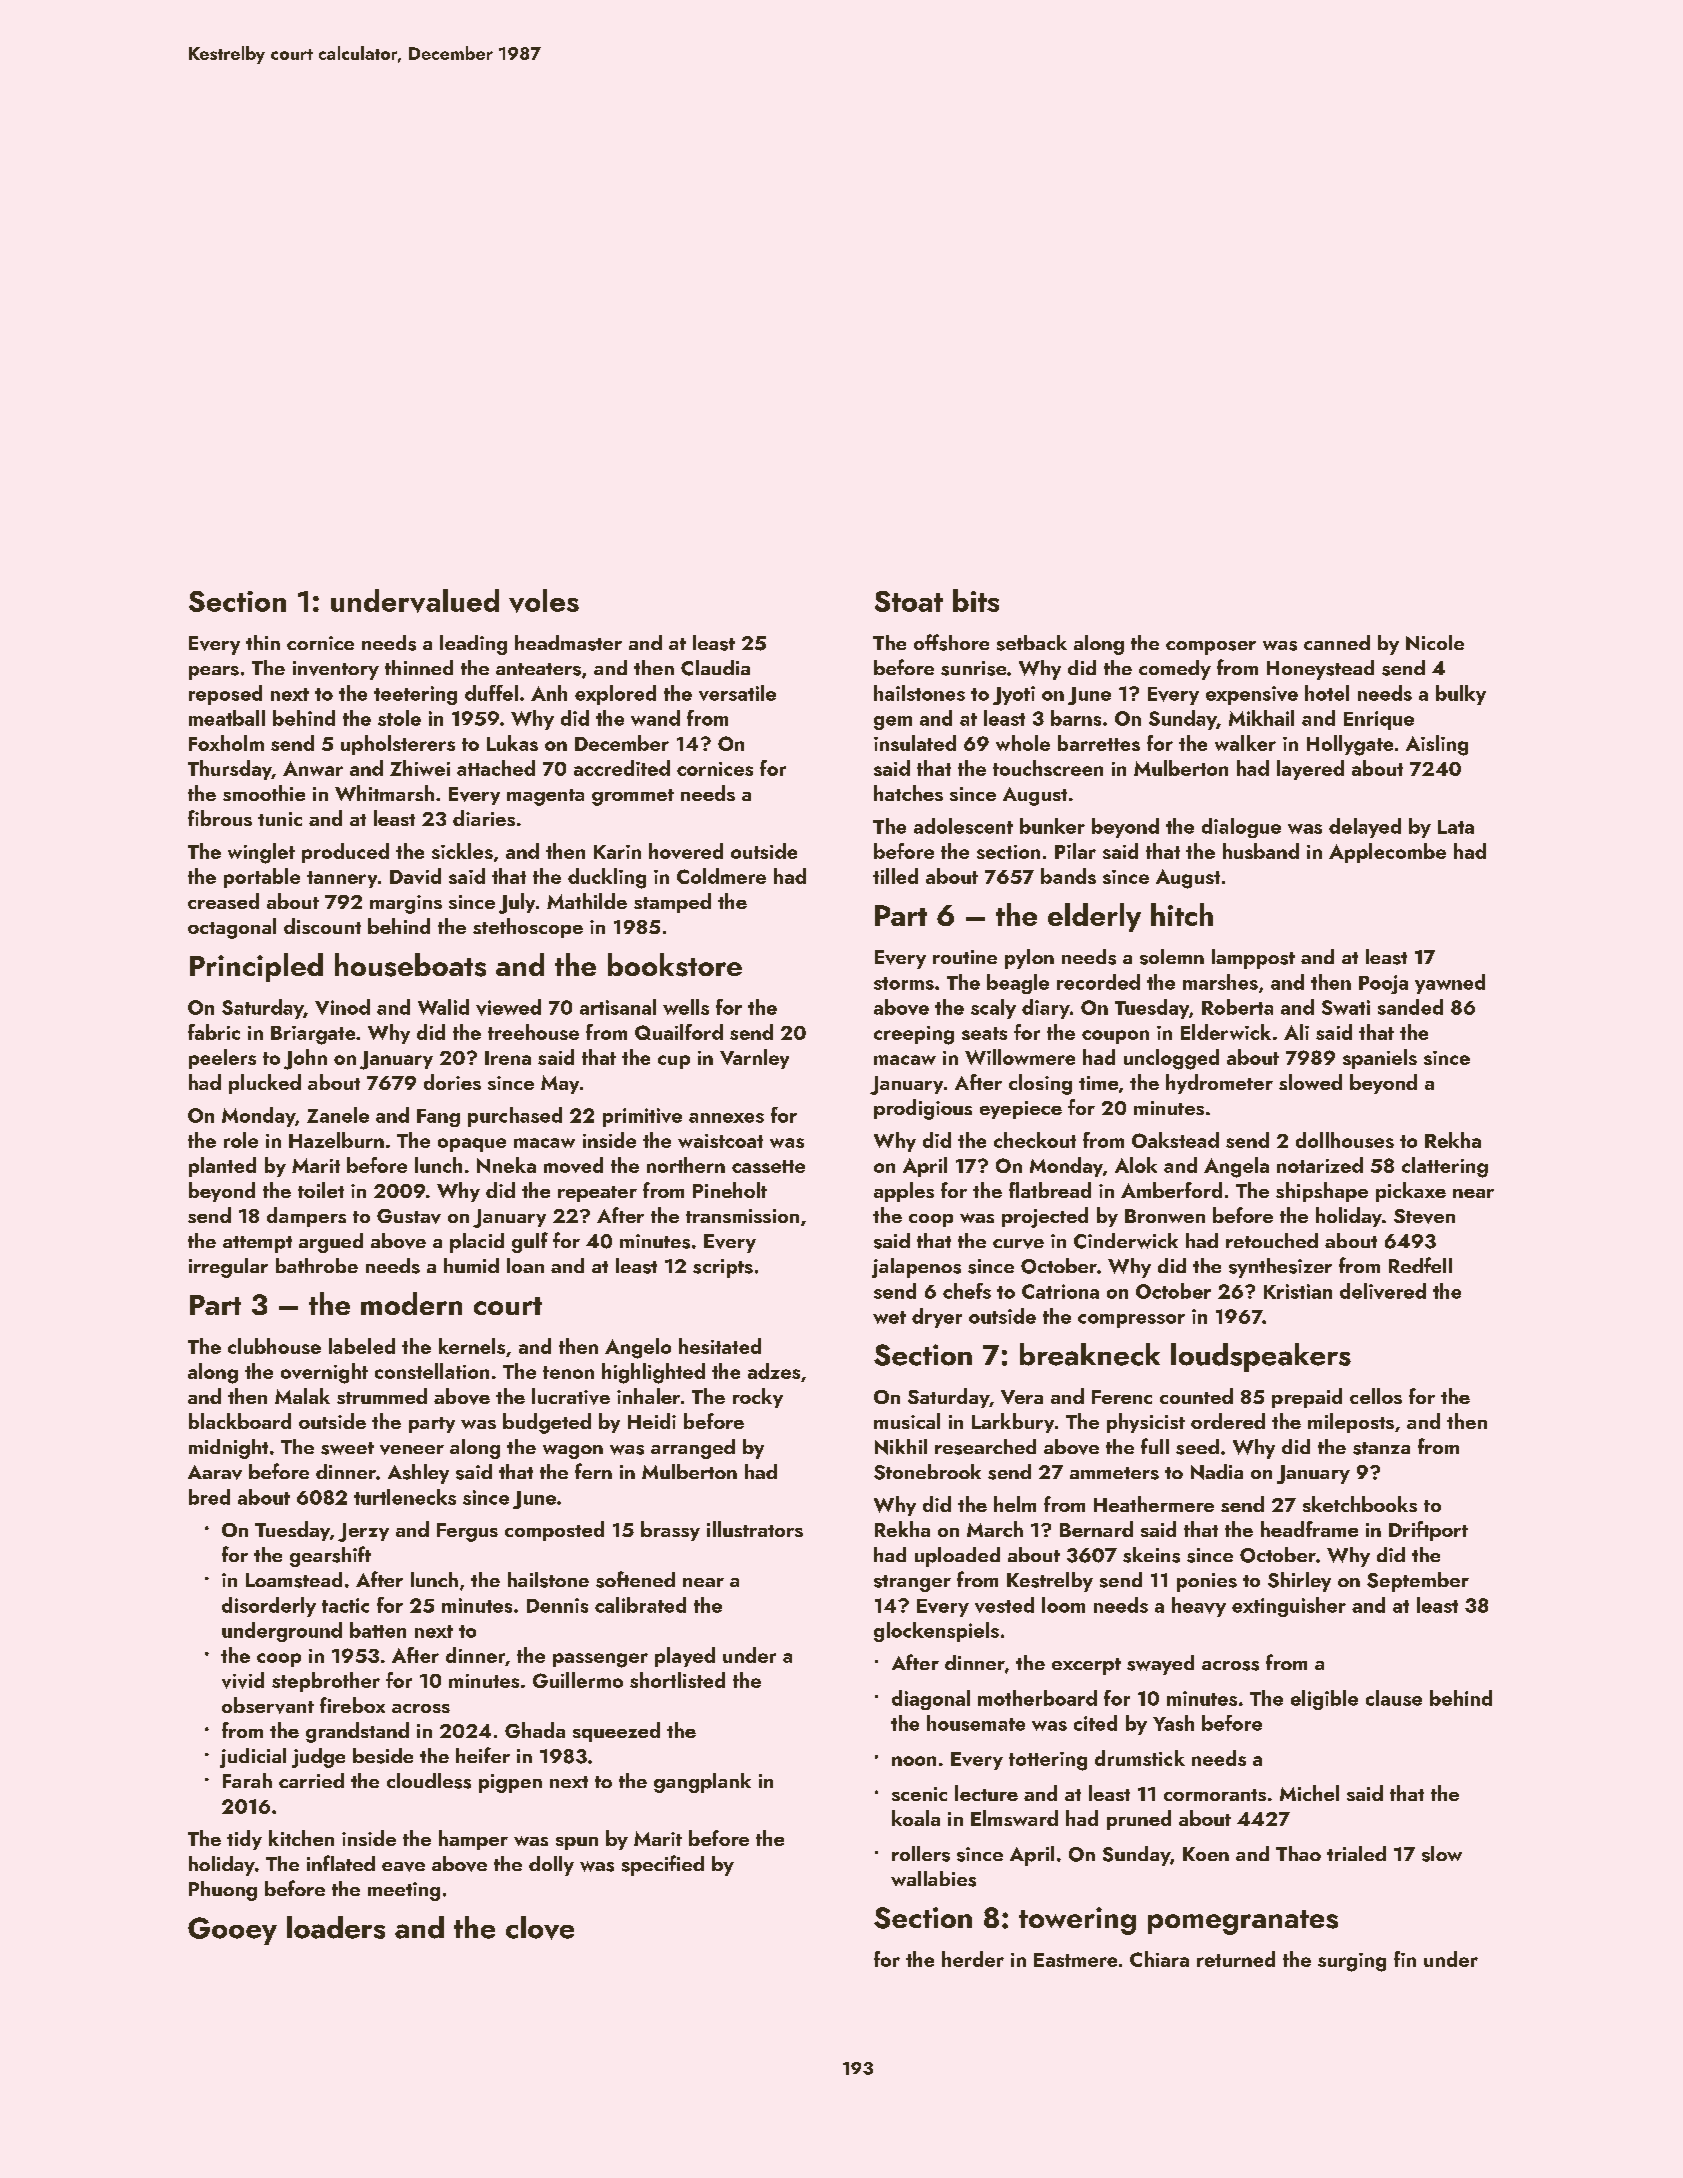 This document has width=1683, height=2178. Describe the element at coordinates (472, 1346) in the document. I see `kernels` at that location.
